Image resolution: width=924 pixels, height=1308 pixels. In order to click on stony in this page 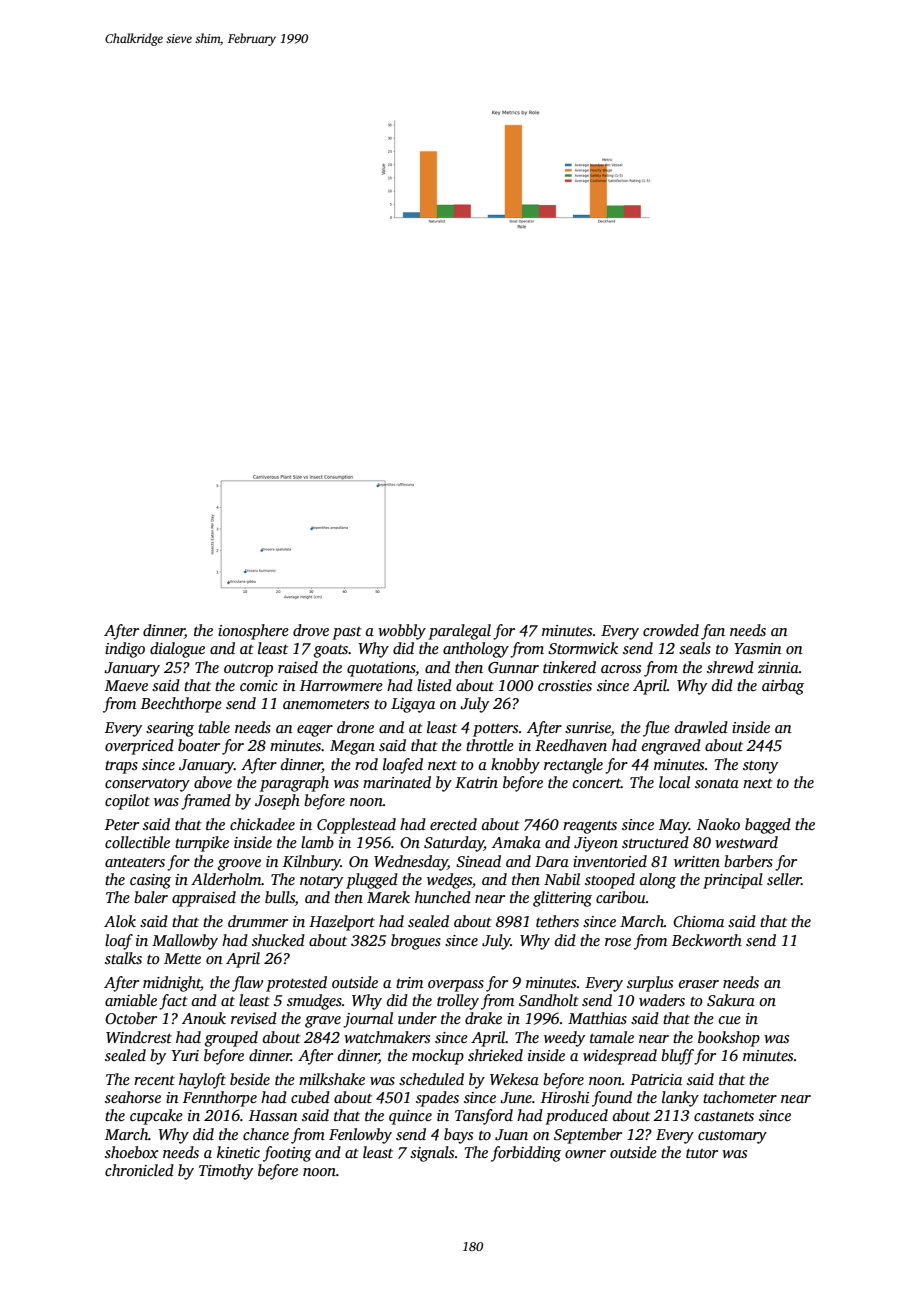, I will do `click(760, 767)`.
